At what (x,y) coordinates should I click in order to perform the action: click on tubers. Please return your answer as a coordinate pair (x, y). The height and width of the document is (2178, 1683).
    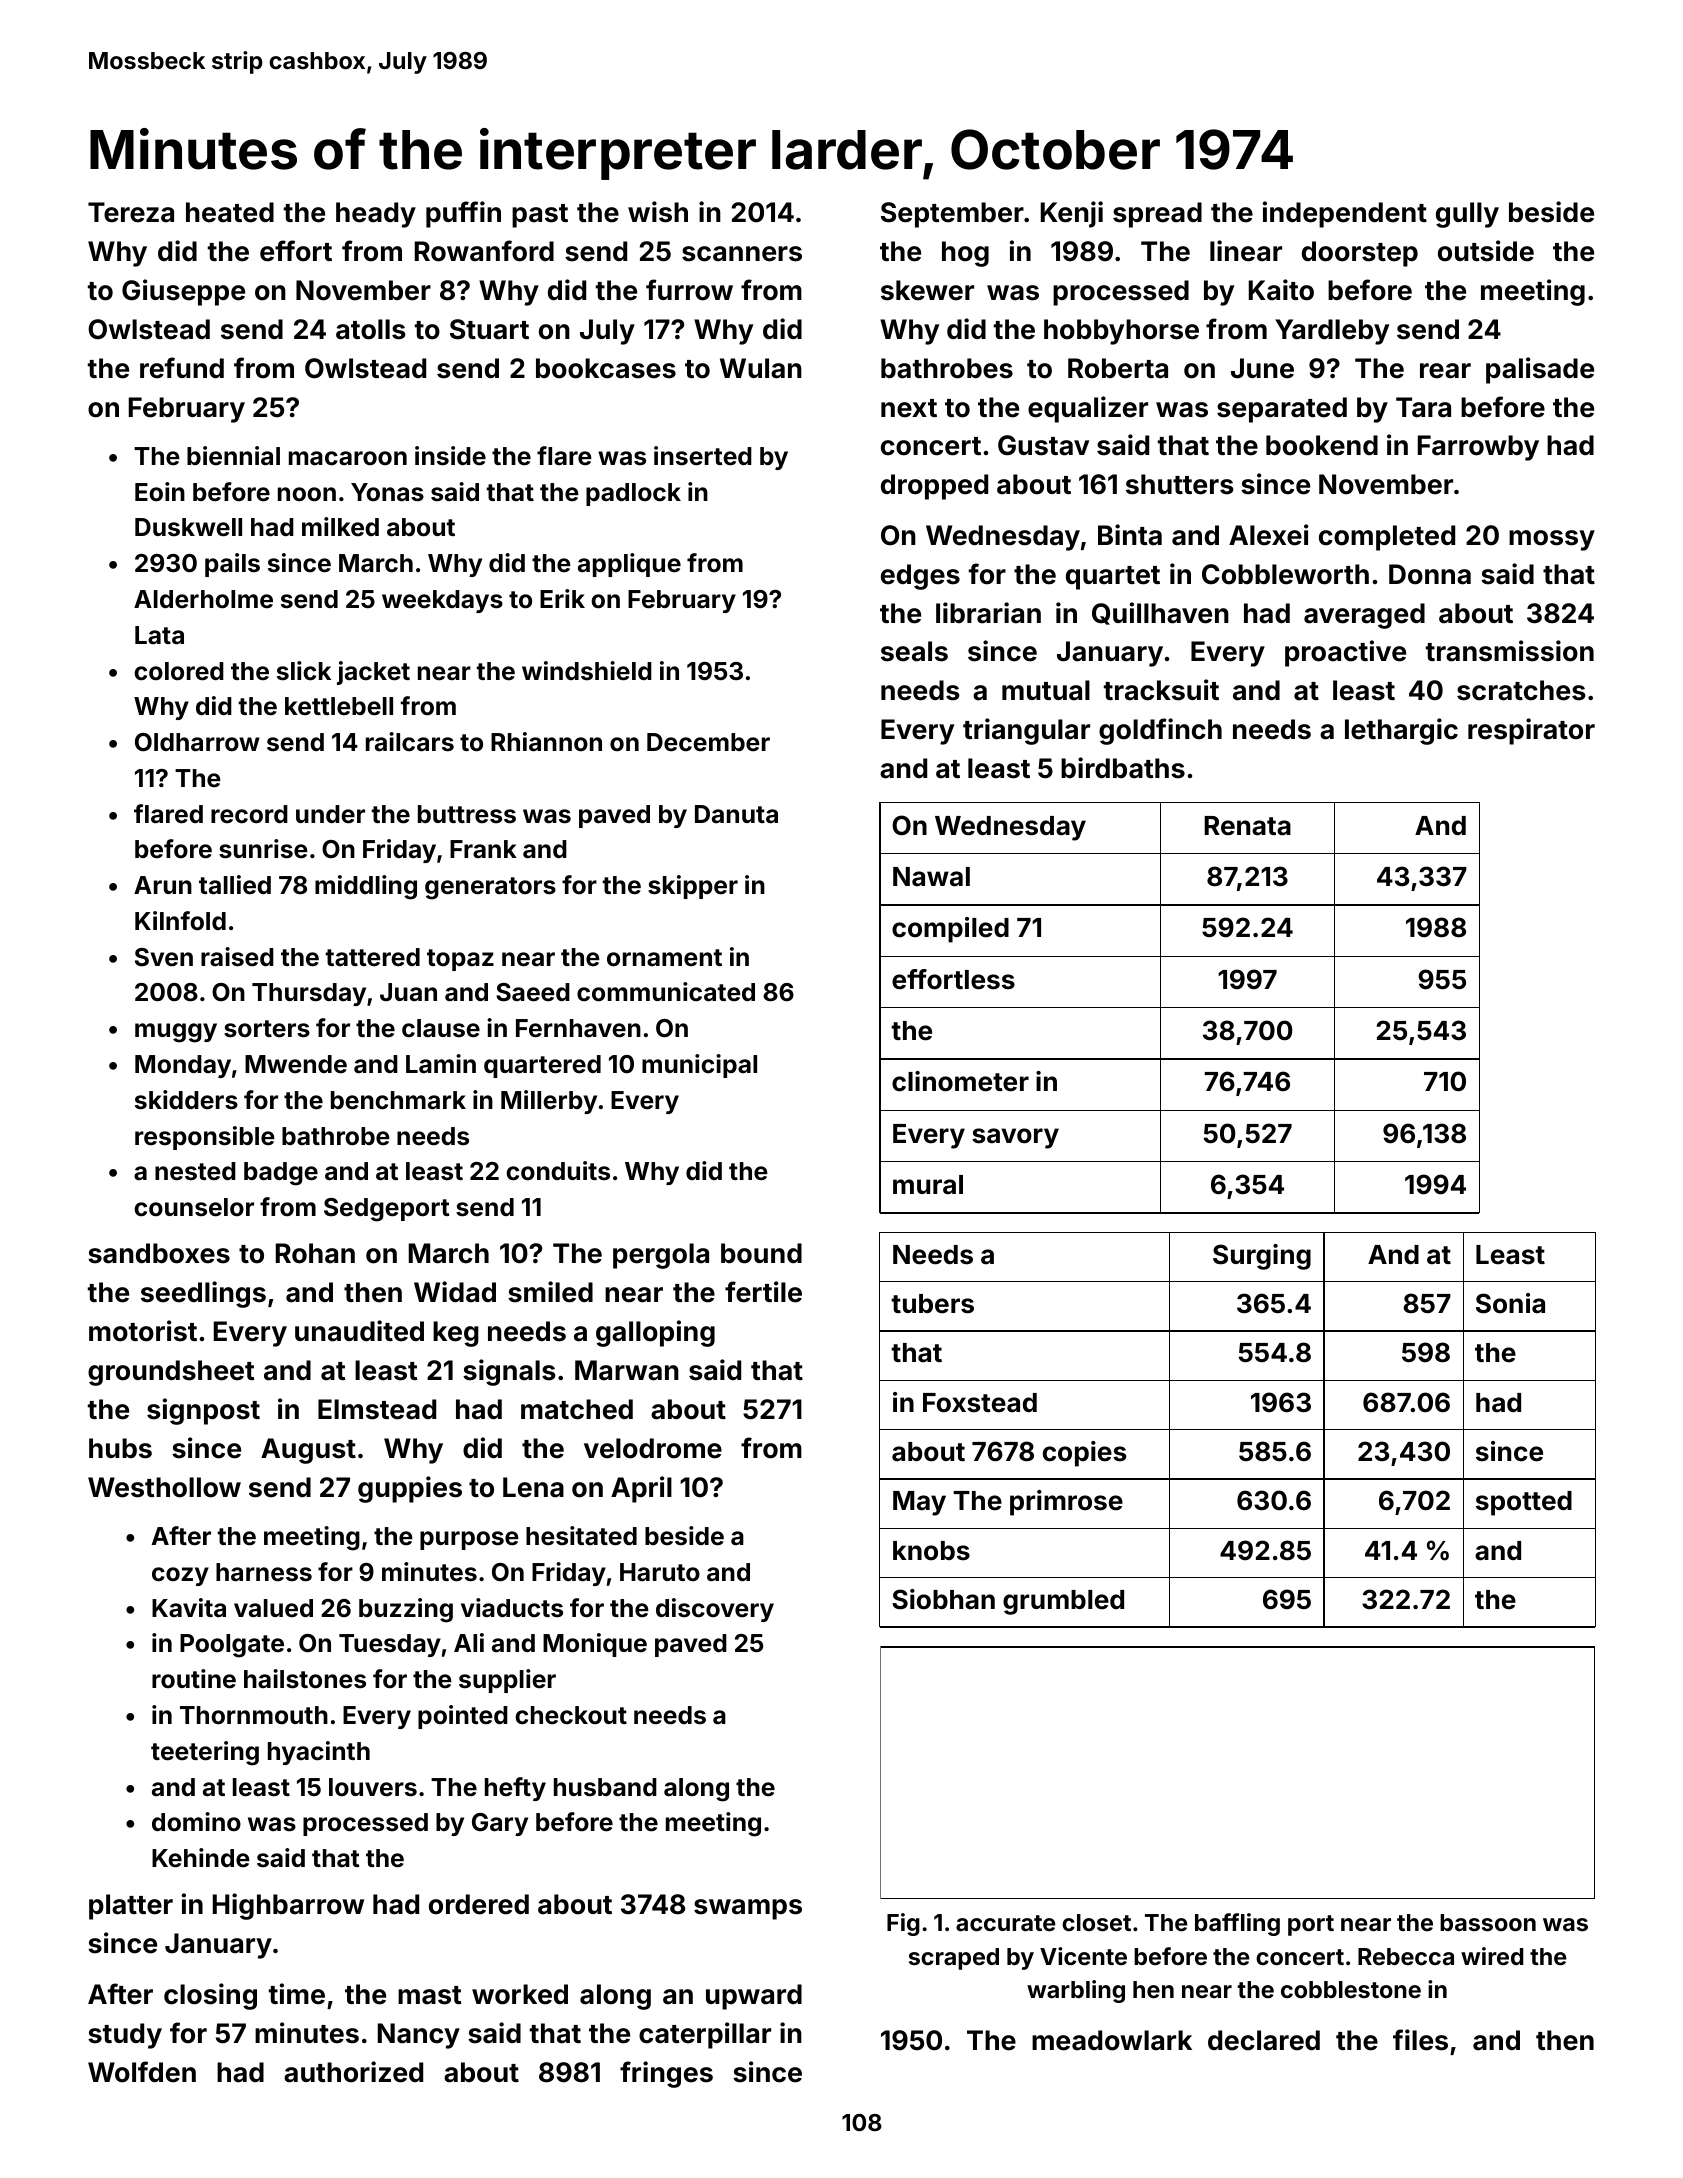
    Looking at the image, I should click on (932, 1304).
